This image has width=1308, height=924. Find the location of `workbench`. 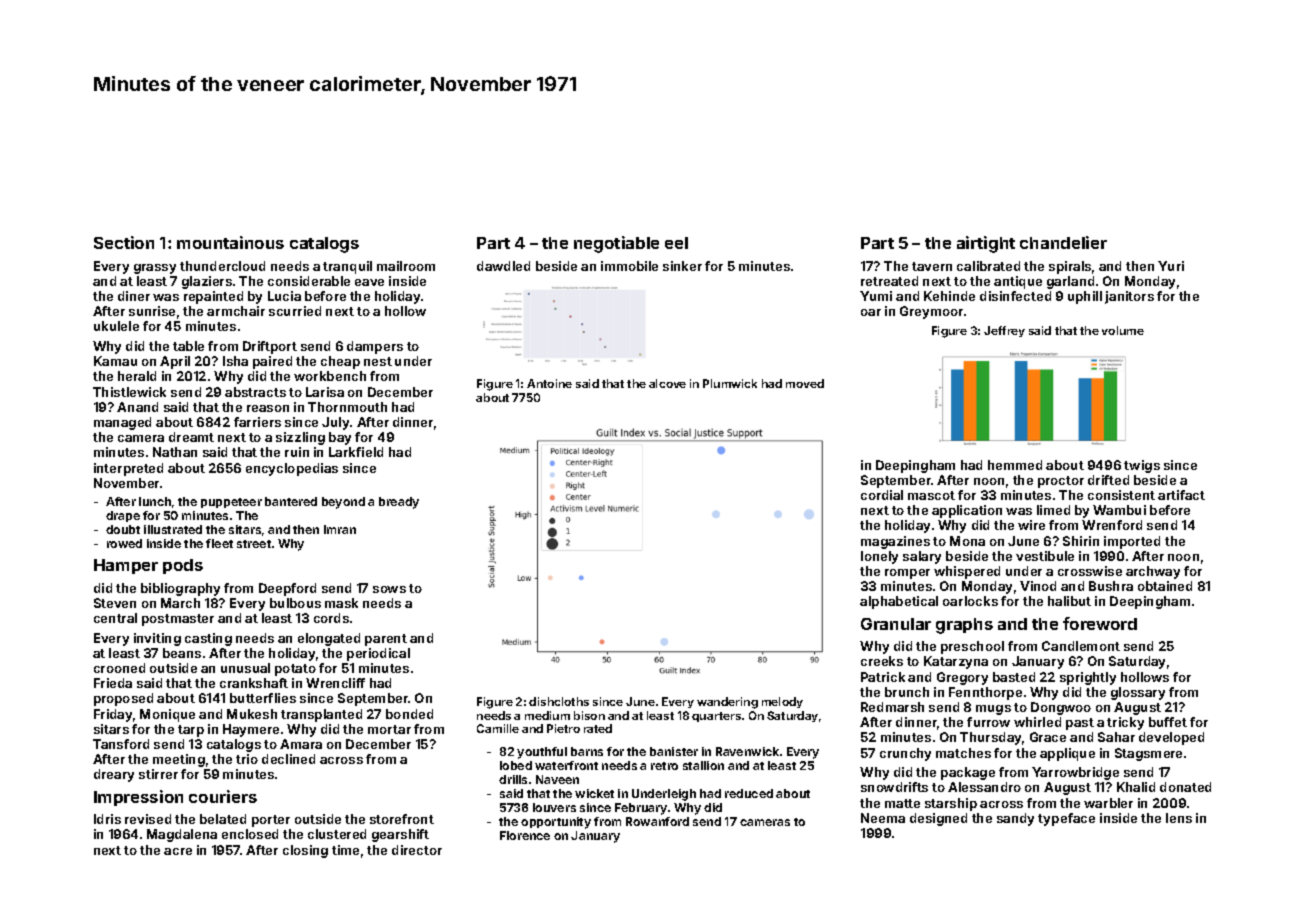

workbench is located at coordinates (330, 376).
